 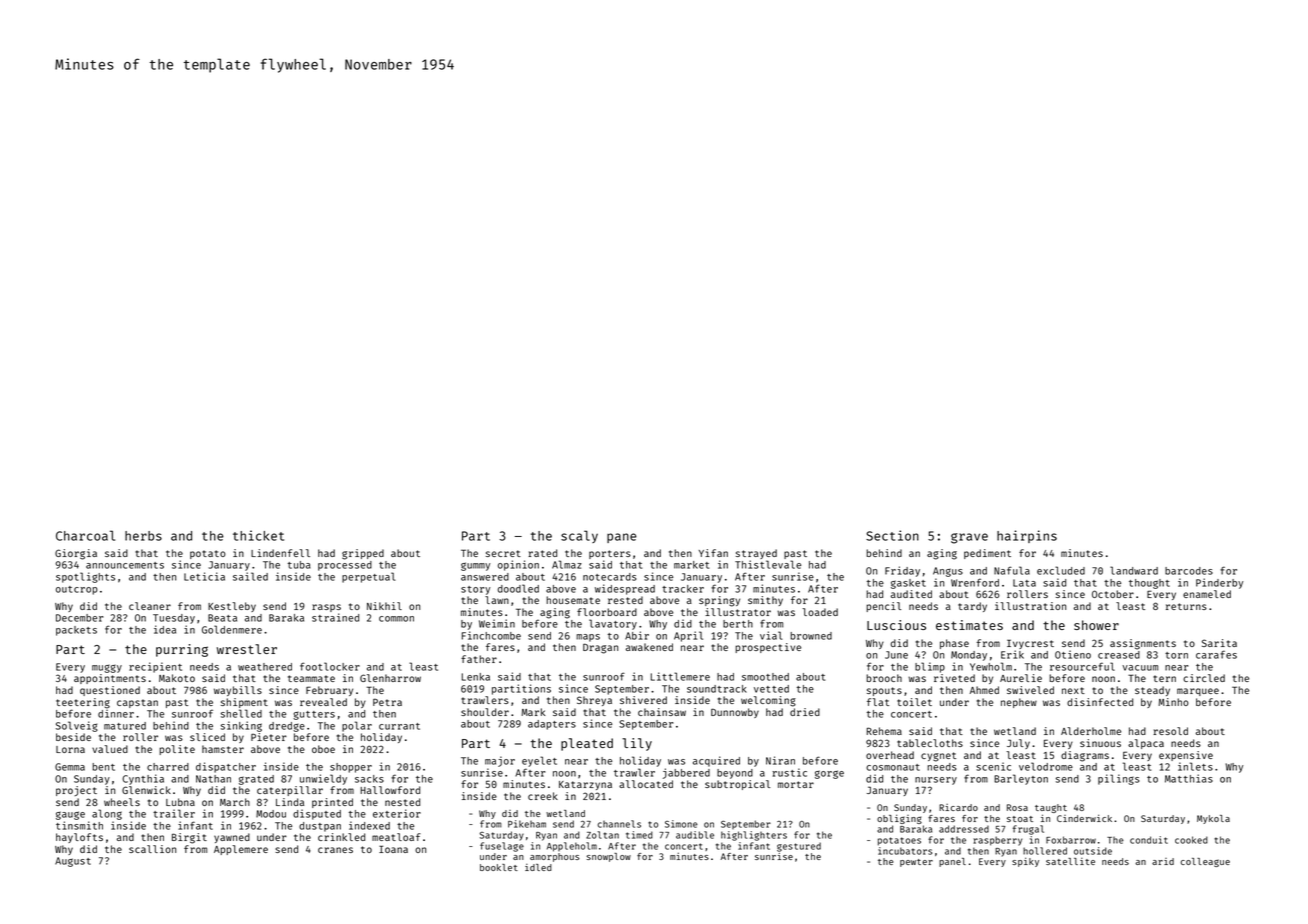 What do you see at coordinates (1189, 778) in the screenshot?
I see `Matthias` at bounding box center [1189, 778].
